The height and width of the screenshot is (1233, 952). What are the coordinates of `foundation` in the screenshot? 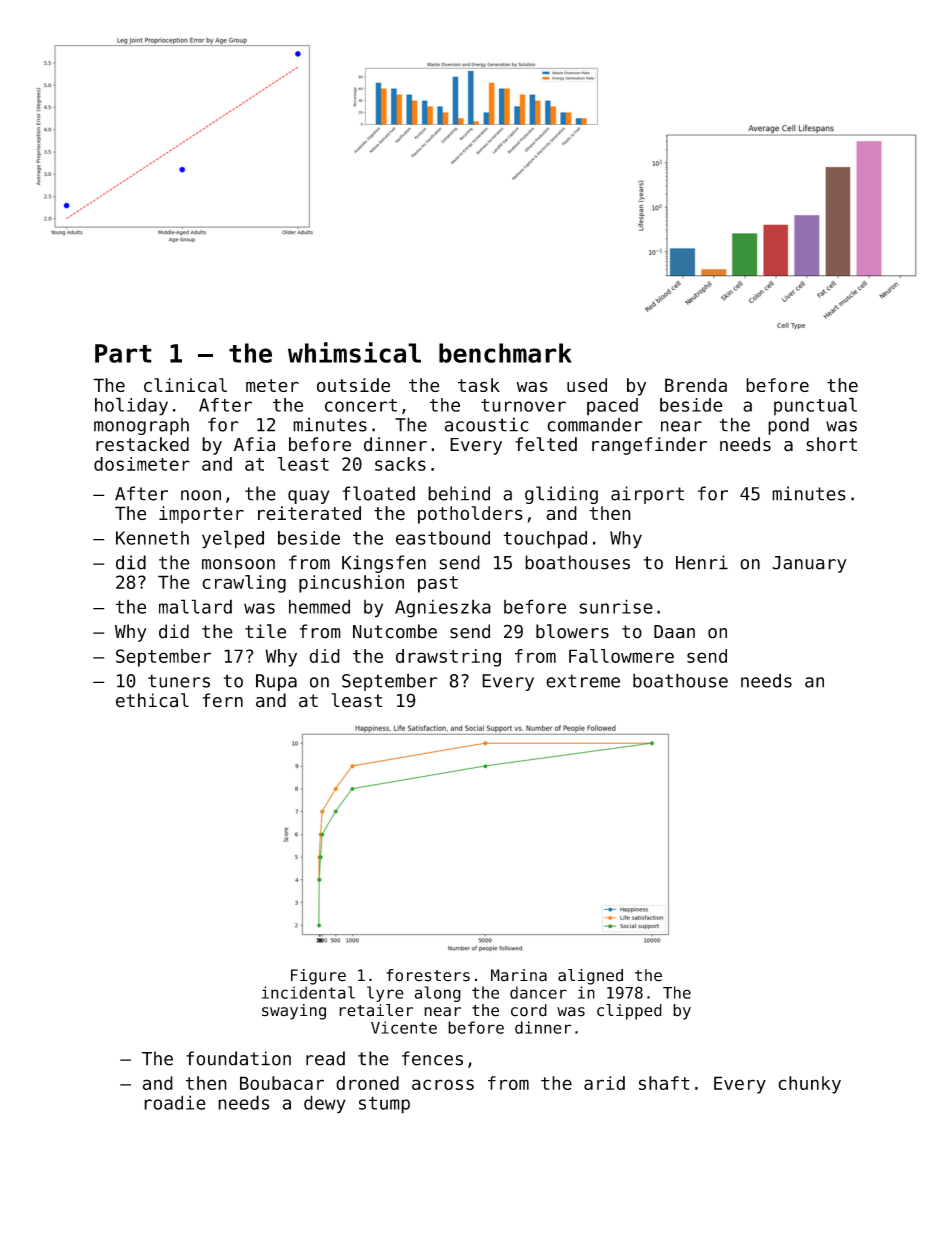 It's located at (238, 1058).
